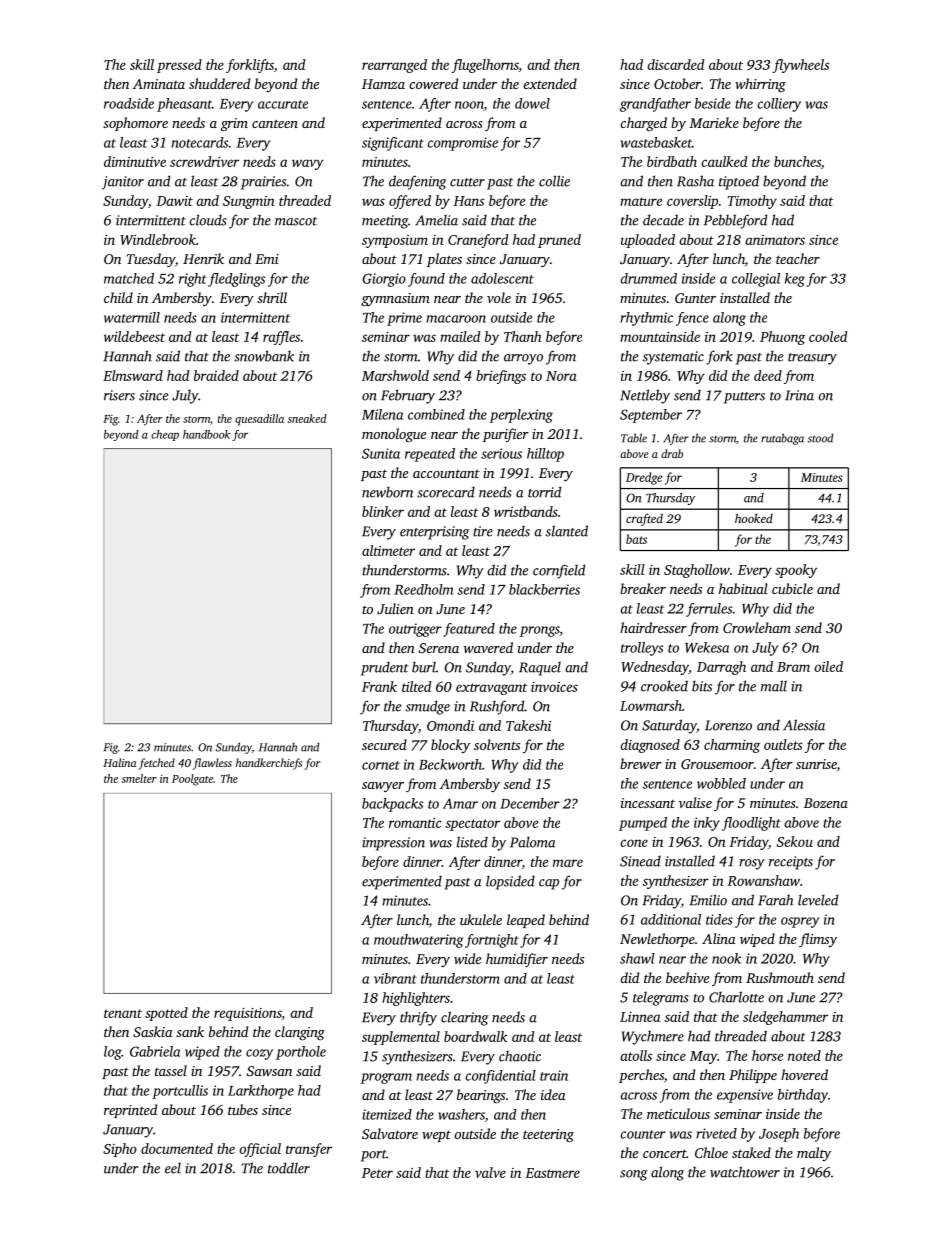  Describe the element at coordinates (532, 103) in the image. I see `dowel` at that location.
